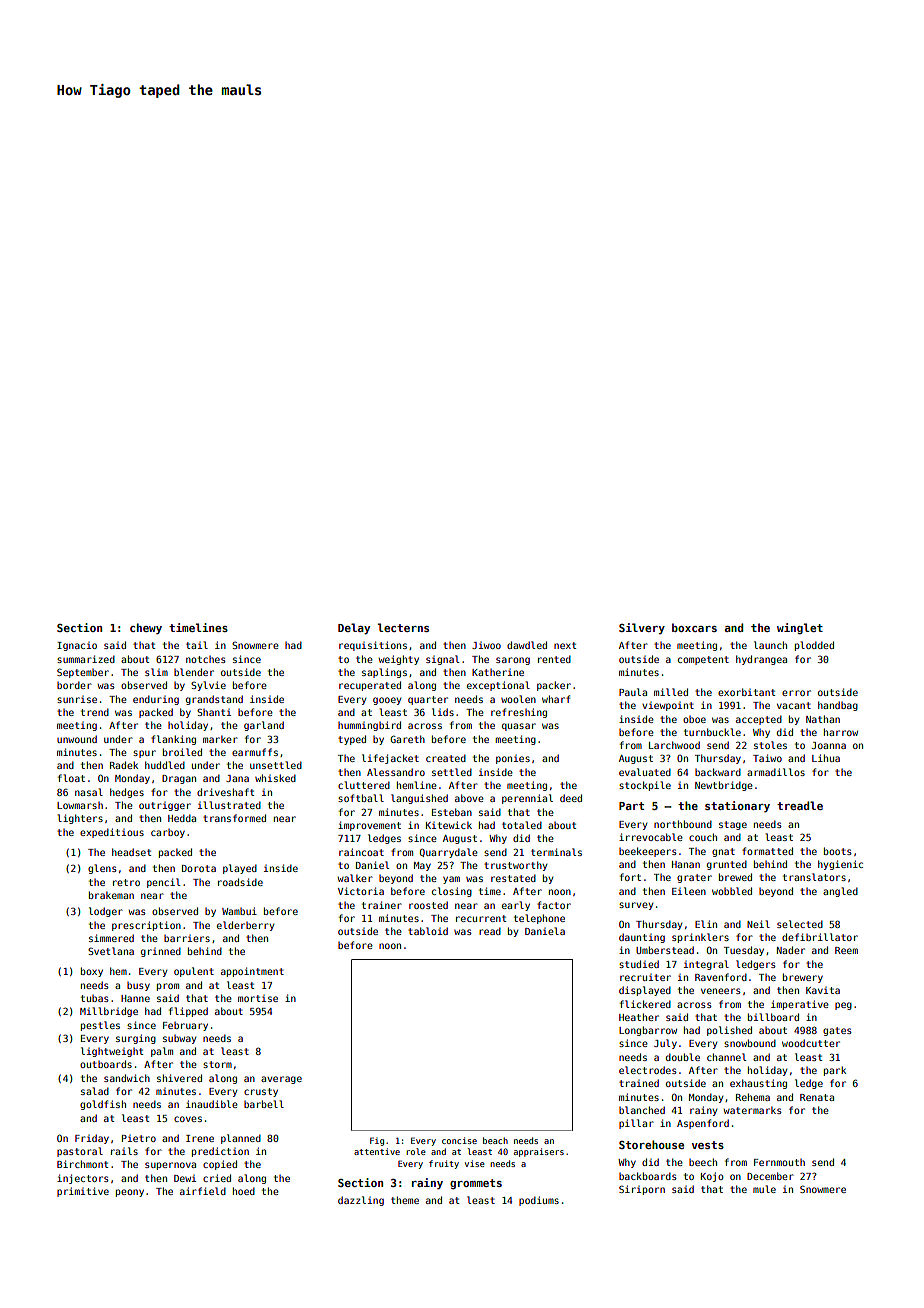 The width and height of the document is (924, 1308). Describe the element at coordinates (71, 778) in the document. I see `float` at that location.
